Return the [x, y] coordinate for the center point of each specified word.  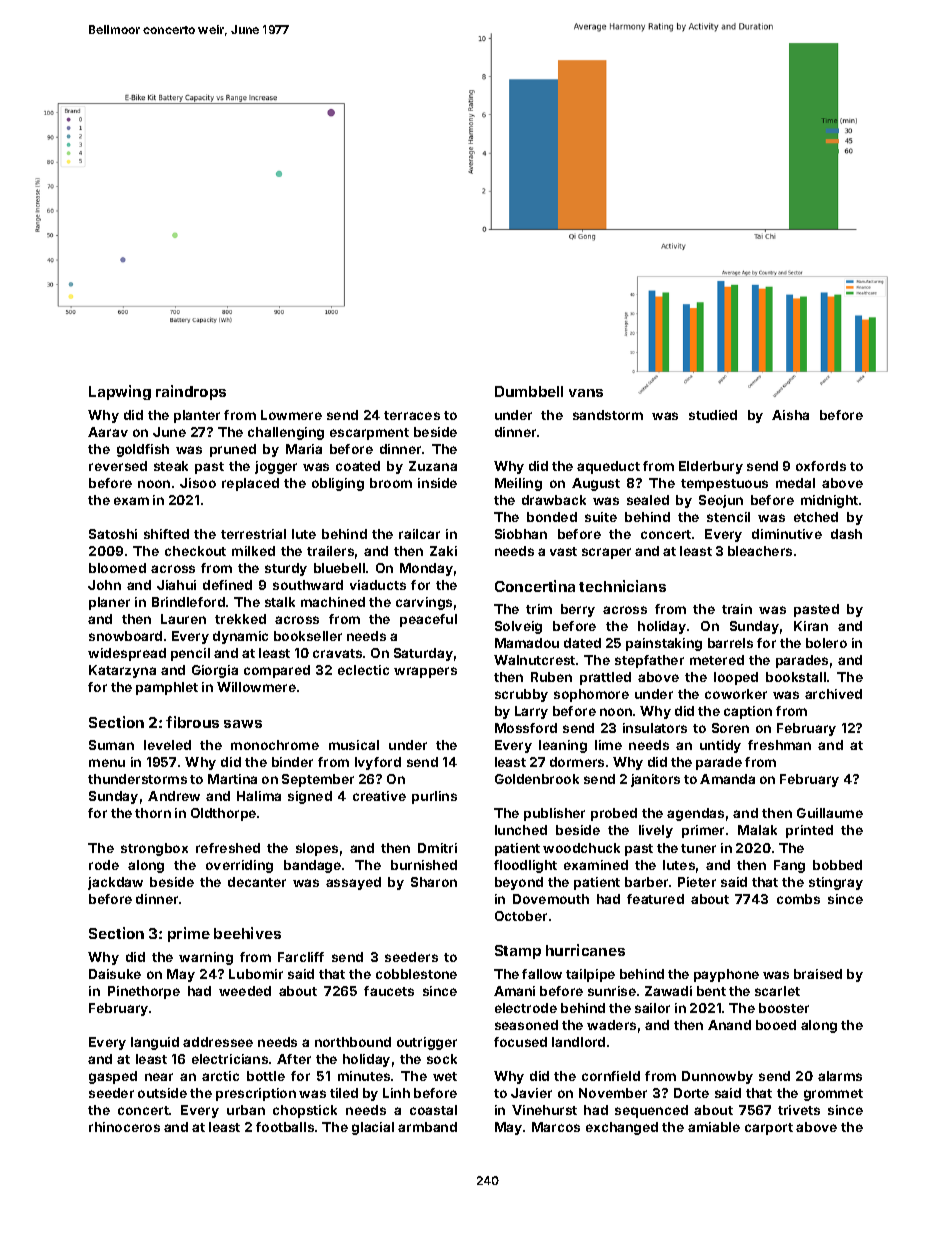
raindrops [191, 392]
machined [333, 602]
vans [586, 393]
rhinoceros [124, 1127]
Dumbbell [529, 391]
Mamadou [527, 643]
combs [798, 899]
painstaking [664, 644]
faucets [389, 991]
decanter [257, 882]
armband [427, 1127]
